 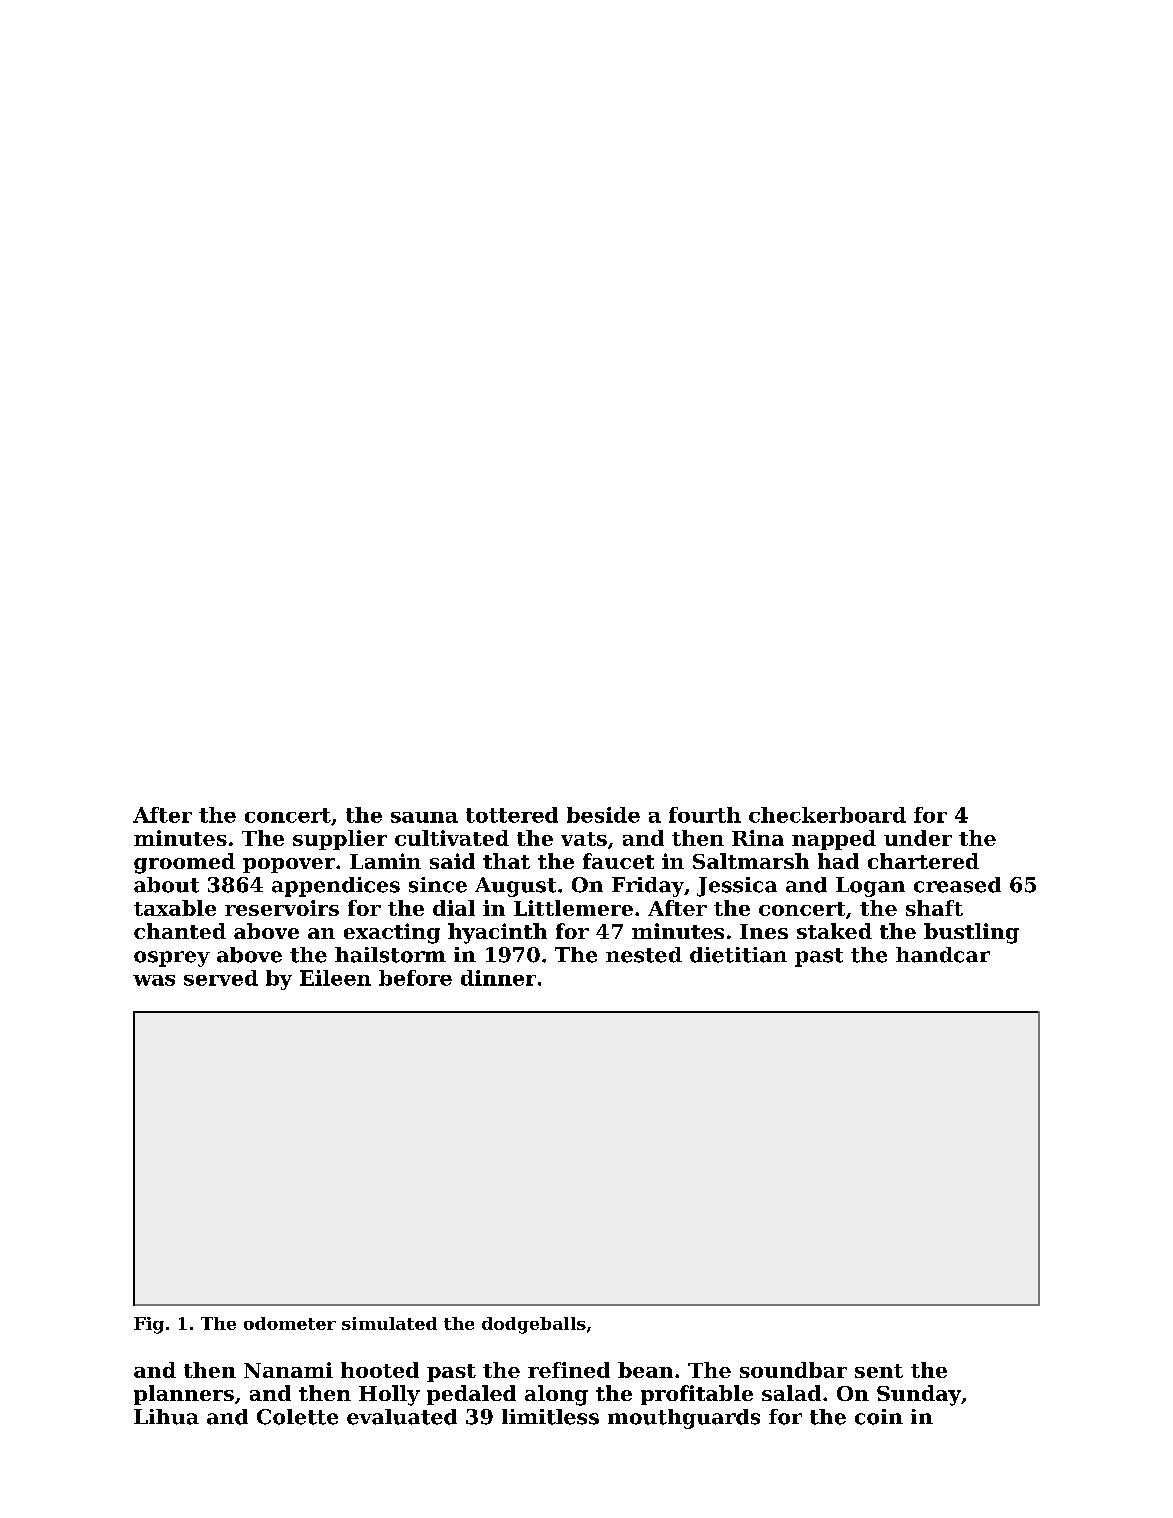 I want to click on before, so click(x=415, y=978).
